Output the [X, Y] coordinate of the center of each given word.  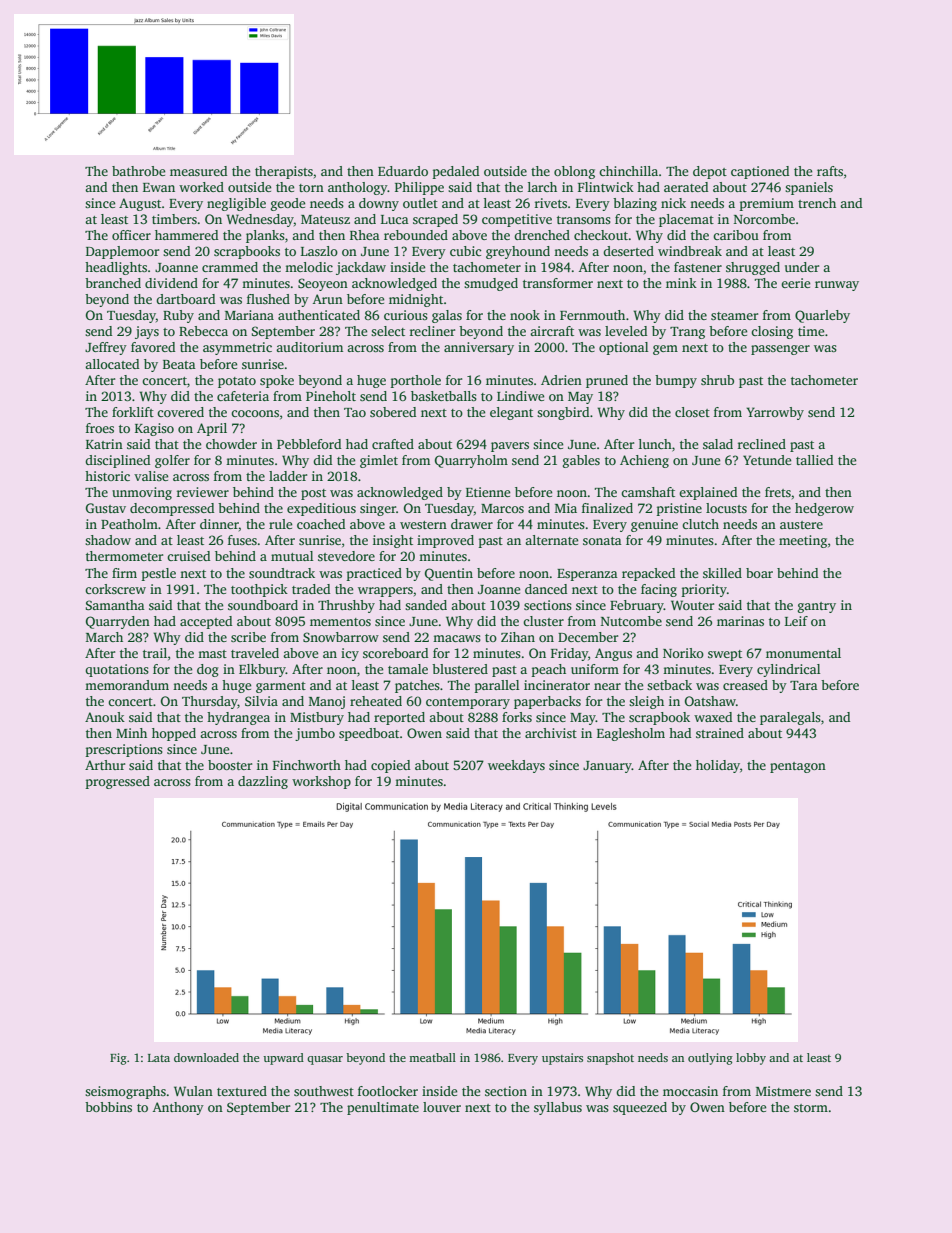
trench [817, 203]
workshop [321, 782]
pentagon [798, 767]
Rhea [365, 235]
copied [390, 766]
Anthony [178, 1108]
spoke [277, 381]
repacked [648, 574]
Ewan [159, 187]
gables [581, 461]
